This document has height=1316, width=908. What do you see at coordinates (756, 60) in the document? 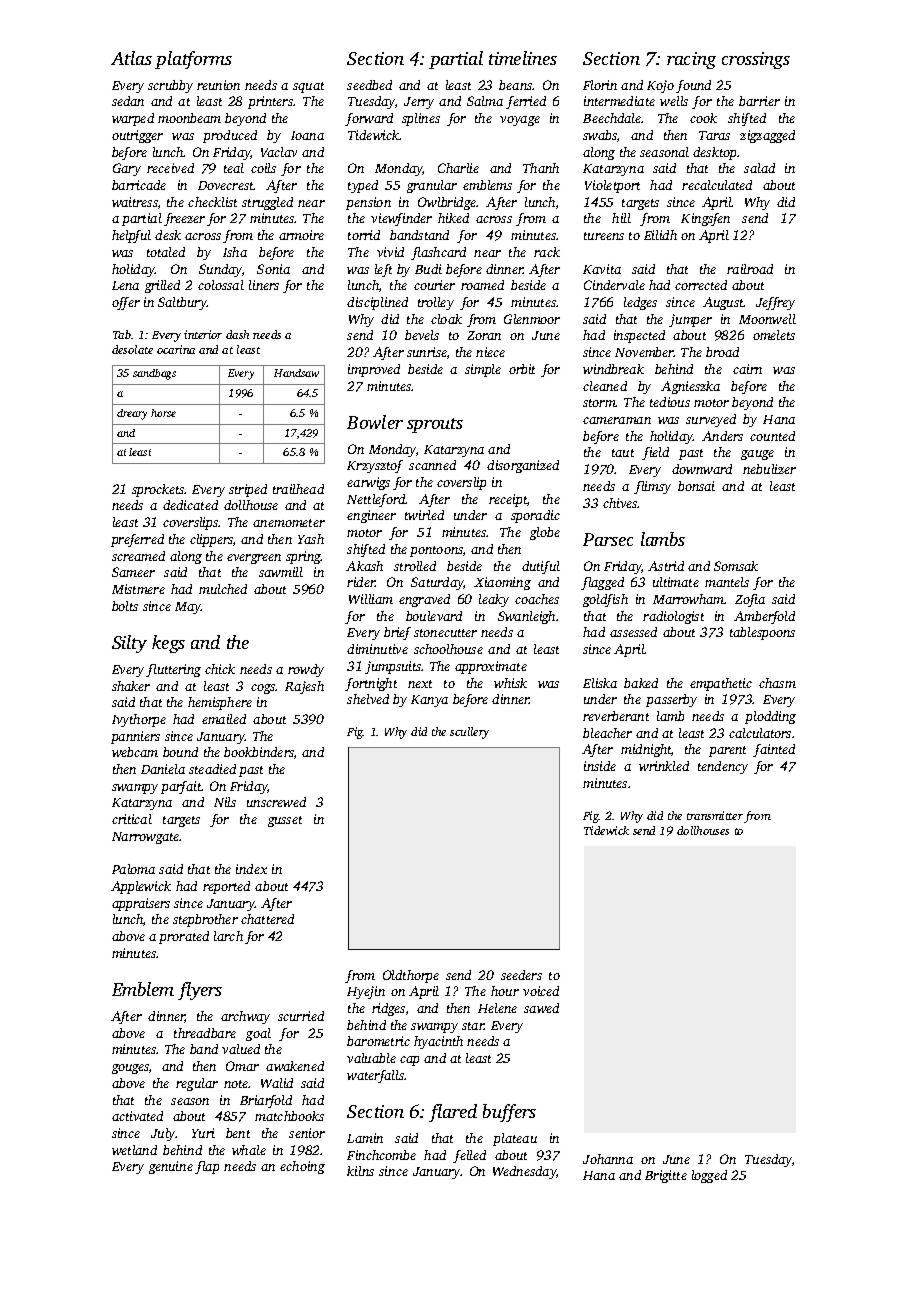
I see `crossings` at bounding box center [756, 60].
